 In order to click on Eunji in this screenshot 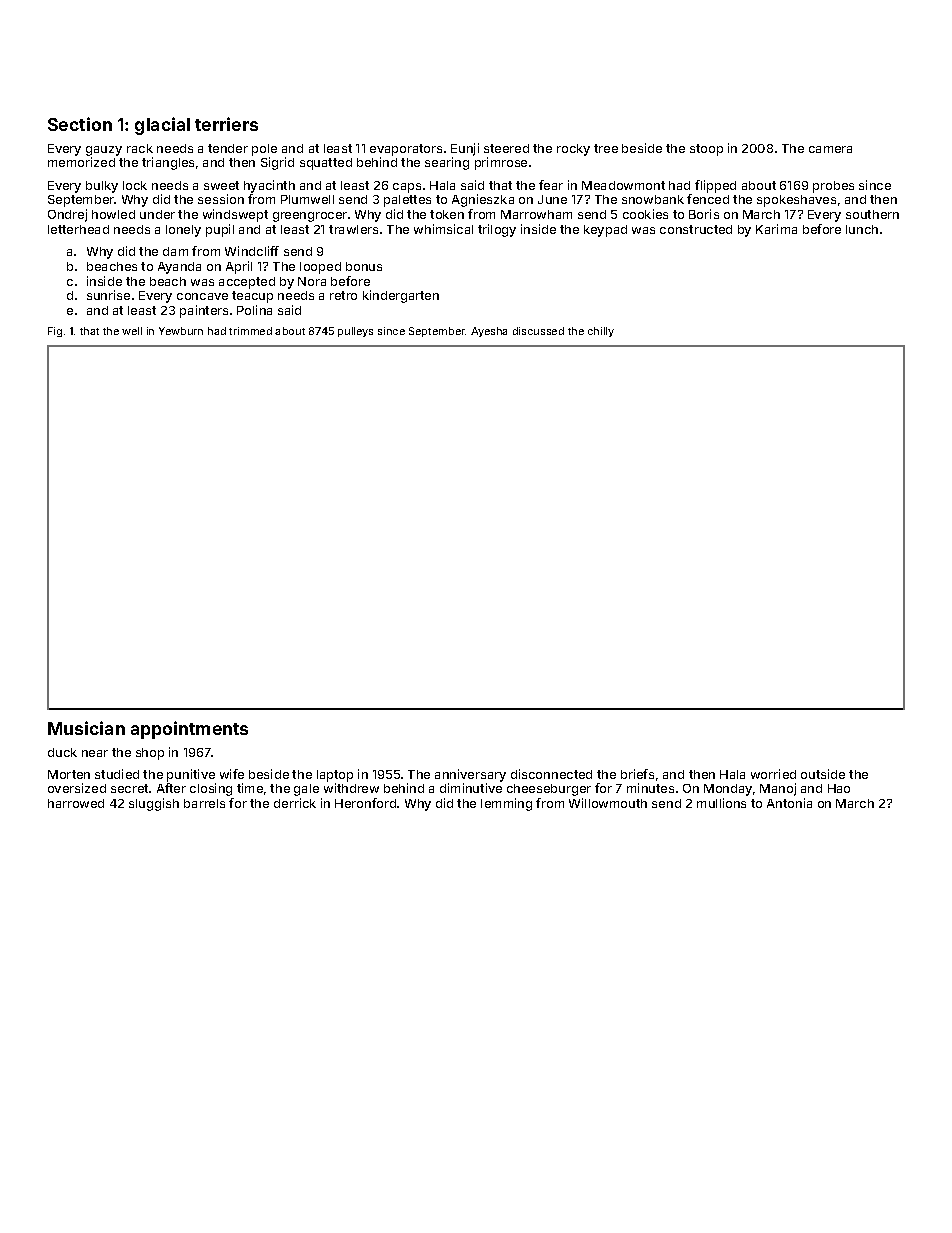, I will do `click(465, 149)`.
